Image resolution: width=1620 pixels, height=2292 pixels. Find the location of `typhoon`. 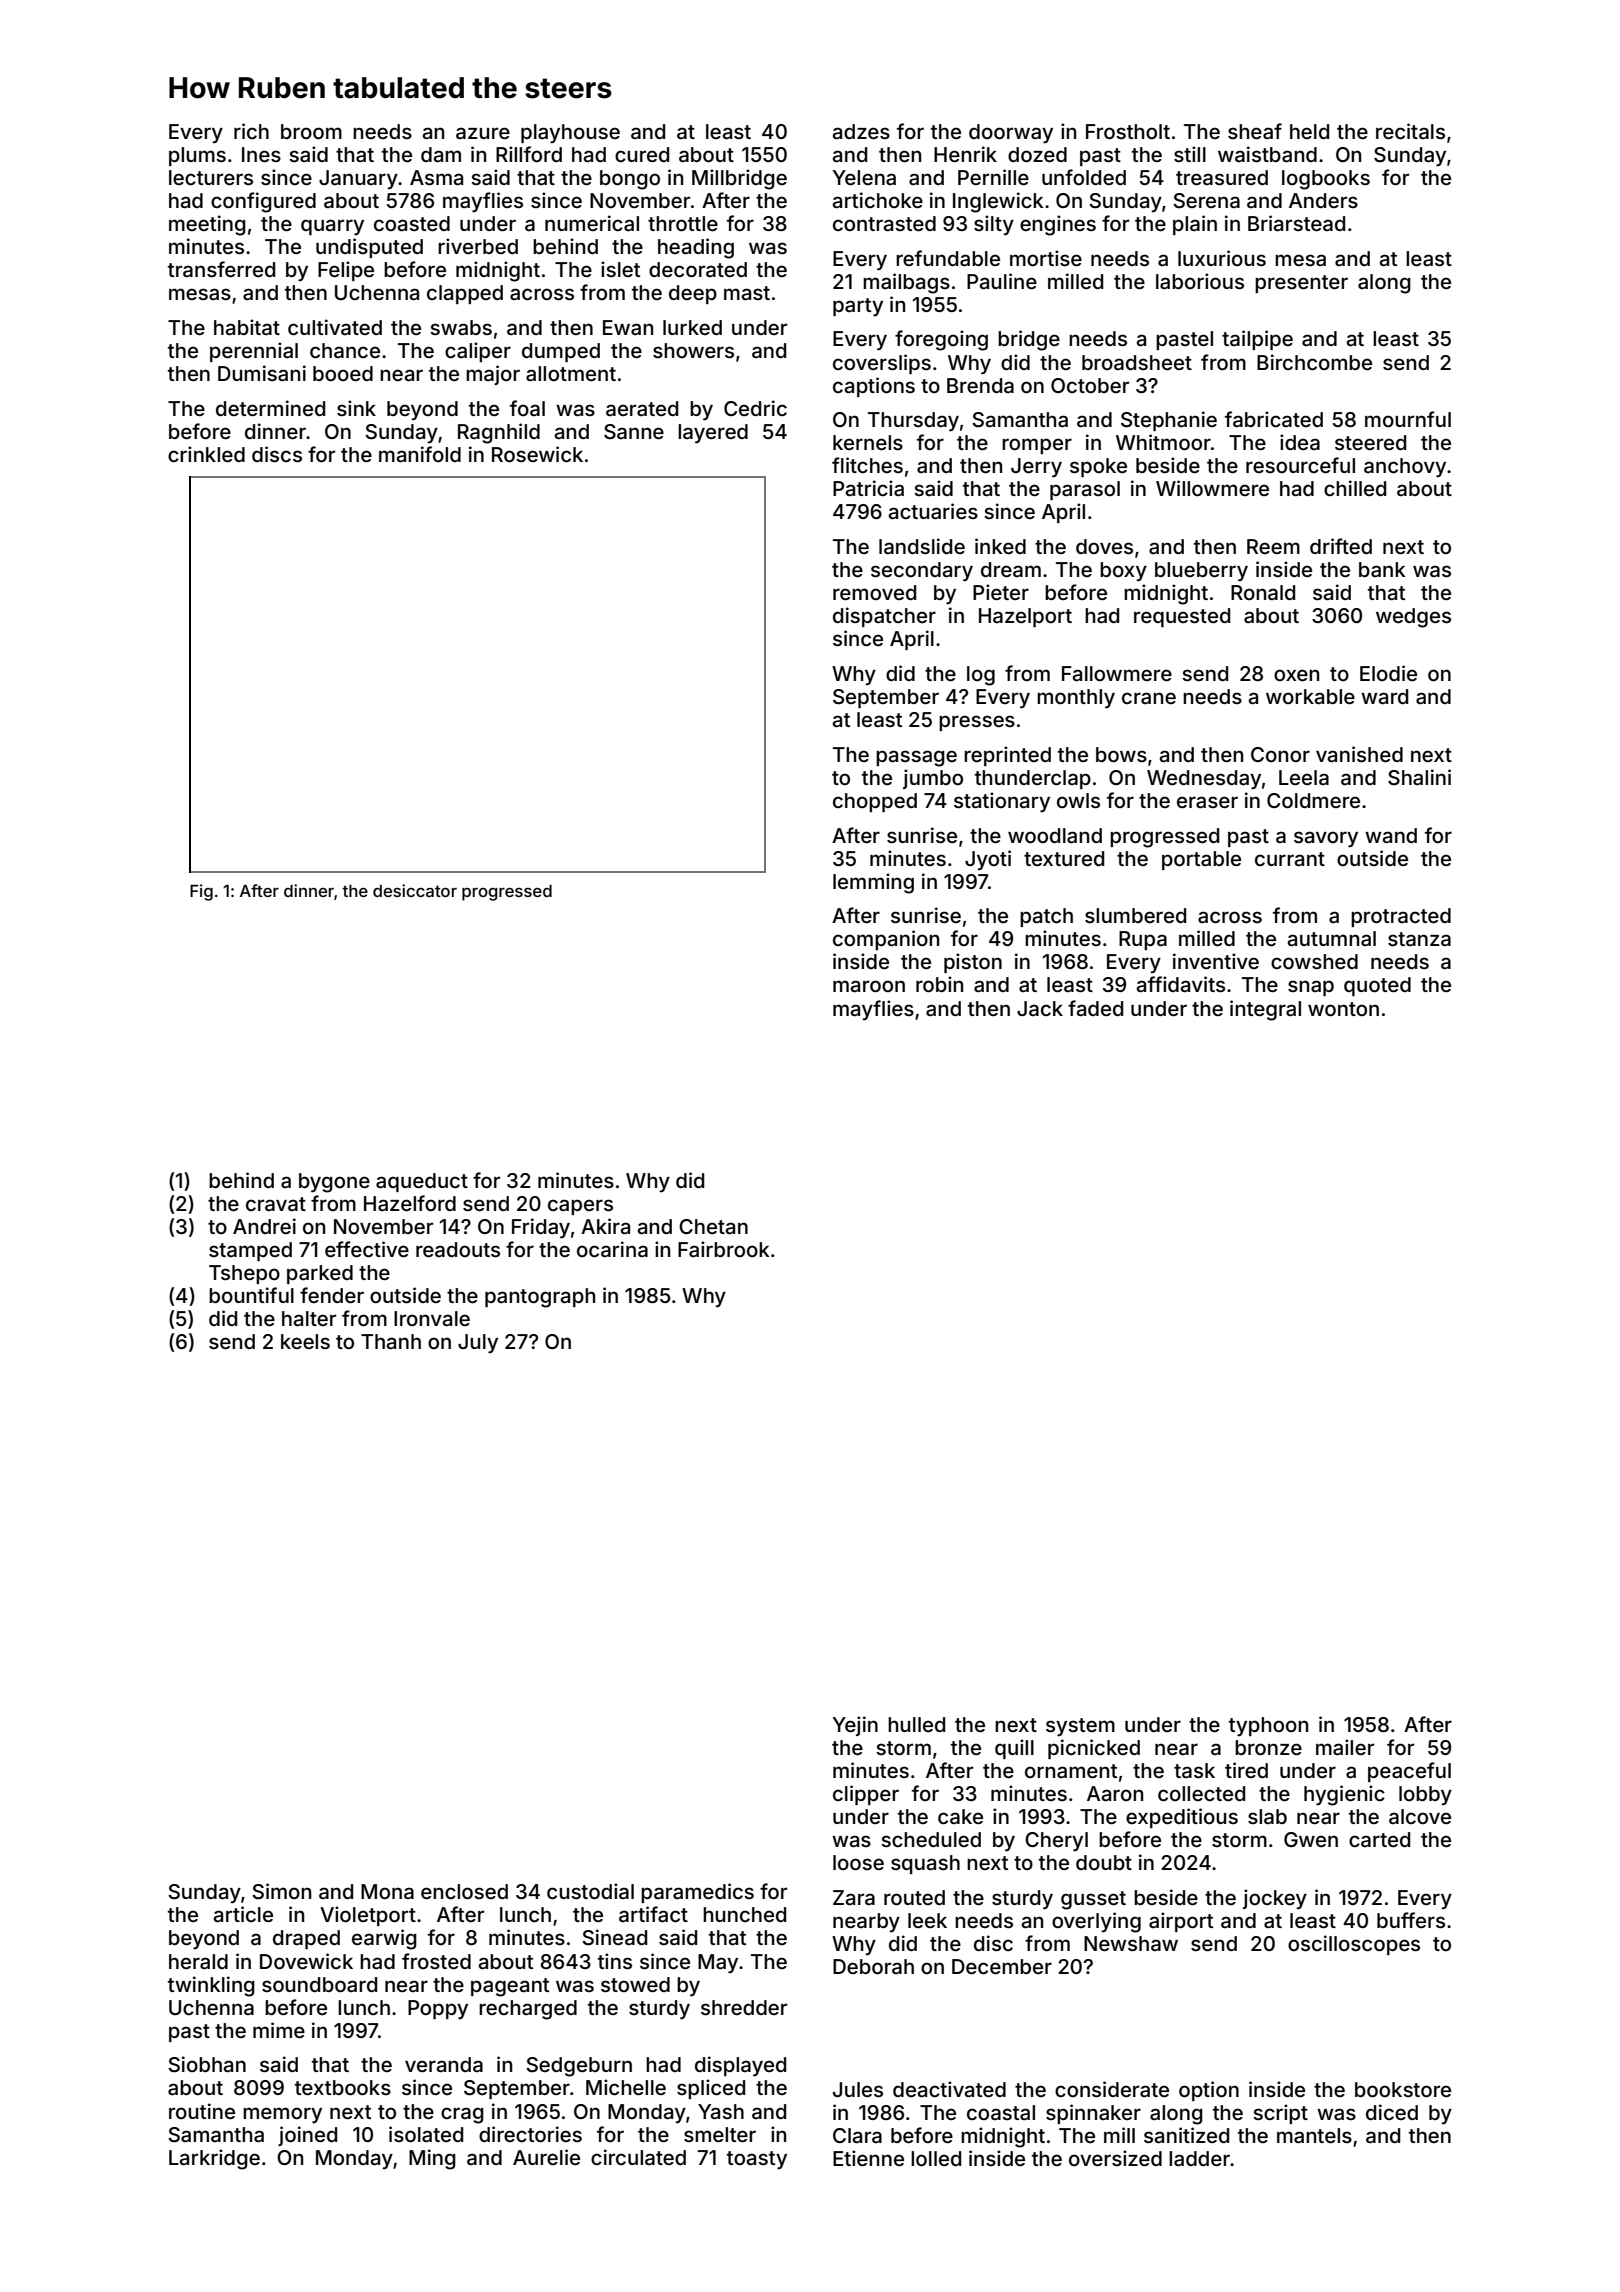

typhoon is located at coordinates (1268, 1726).
